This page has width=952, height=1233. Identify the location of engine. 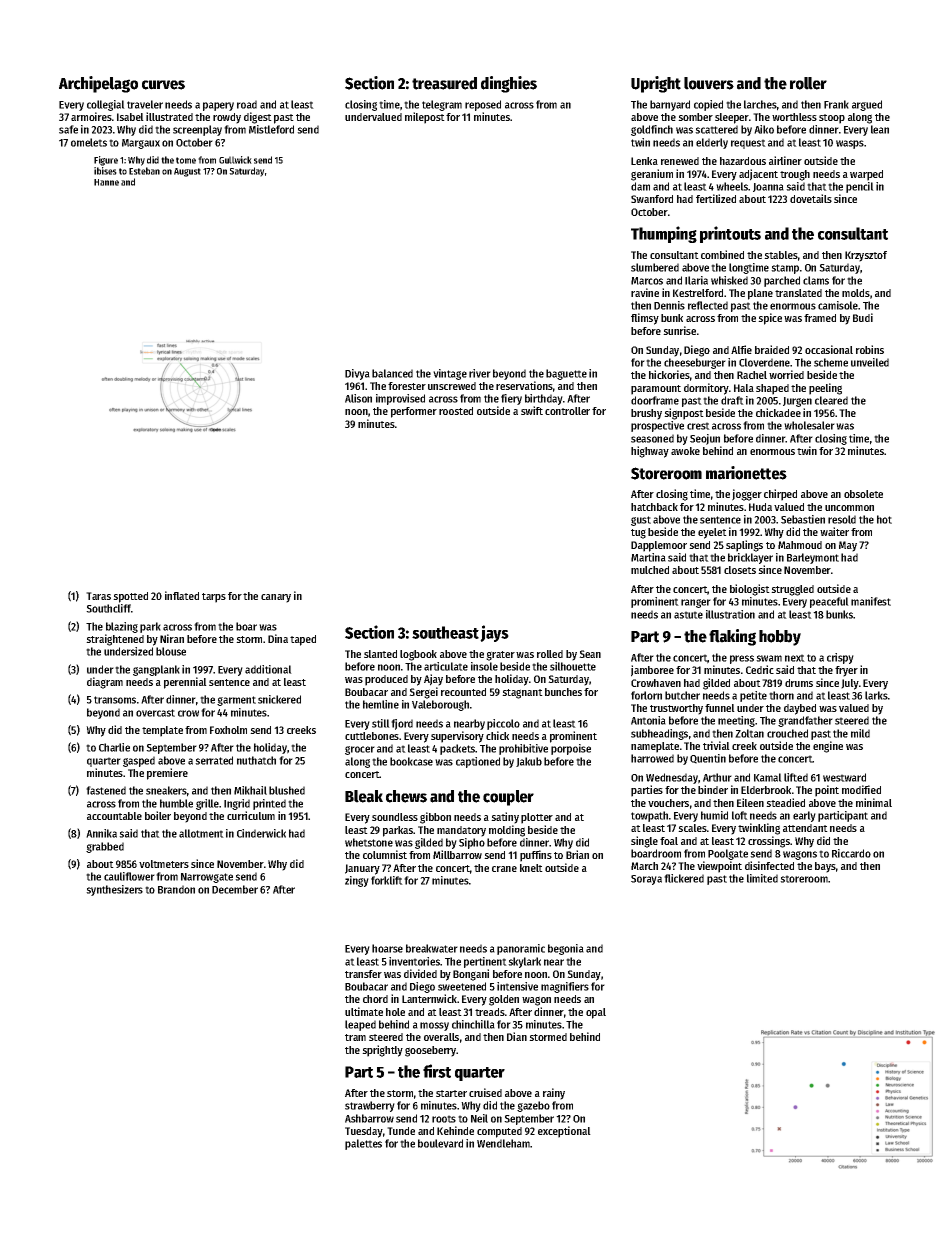
(828, 747).
